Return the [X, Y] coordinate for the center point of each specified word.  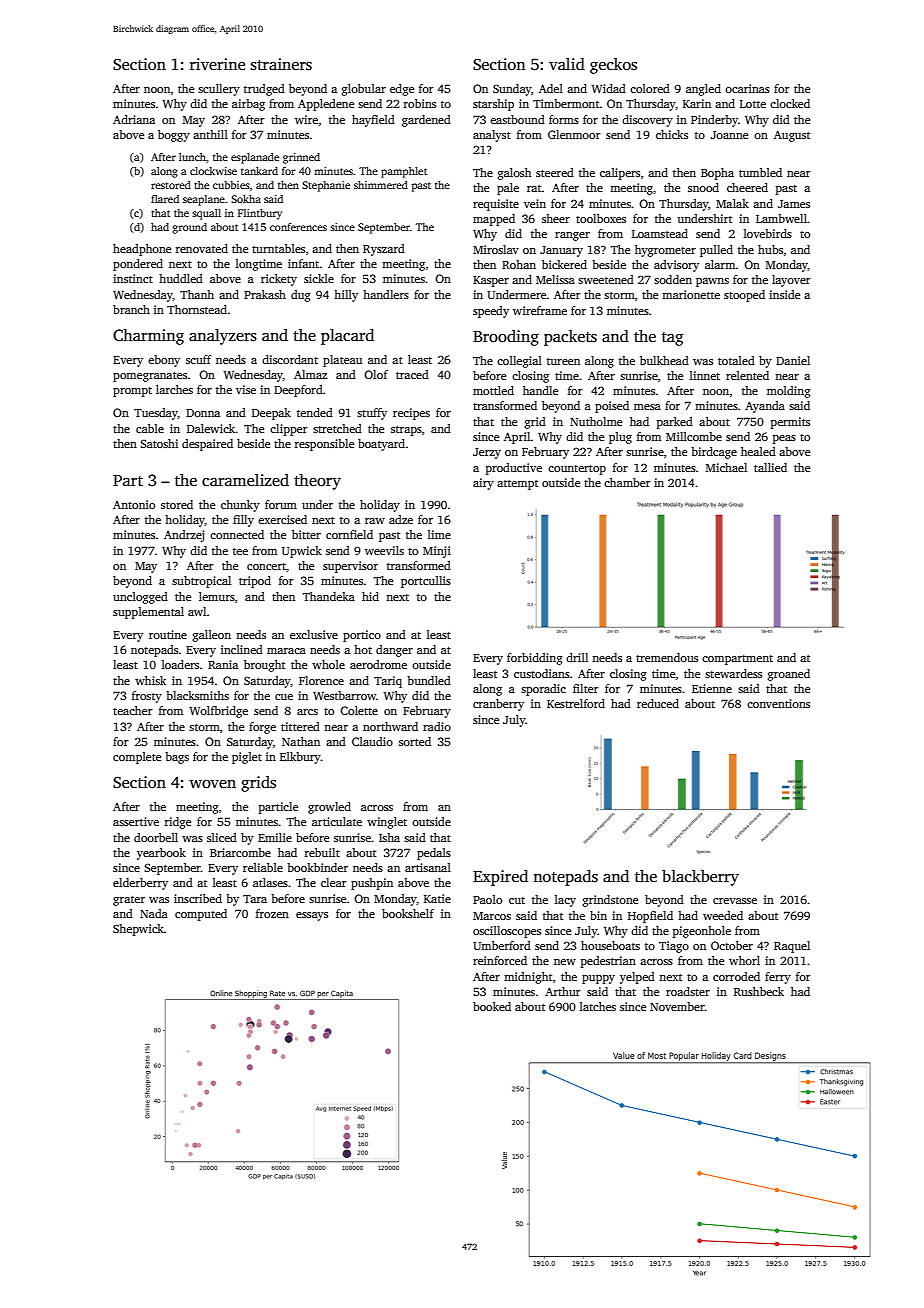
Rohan [519, 264]
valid [567, 64]
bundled [429, 680]
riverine [217, 64]
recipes [411, 414]
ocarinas [747, 88]
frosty [147, 697]
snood [703, 187]
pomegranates [150, 377]
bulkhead [664, 360]
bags [177, 758]
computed [201, 915]
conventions [778, 703]
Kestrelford [576, 703]
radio [437, 726]
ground [189, 228]
